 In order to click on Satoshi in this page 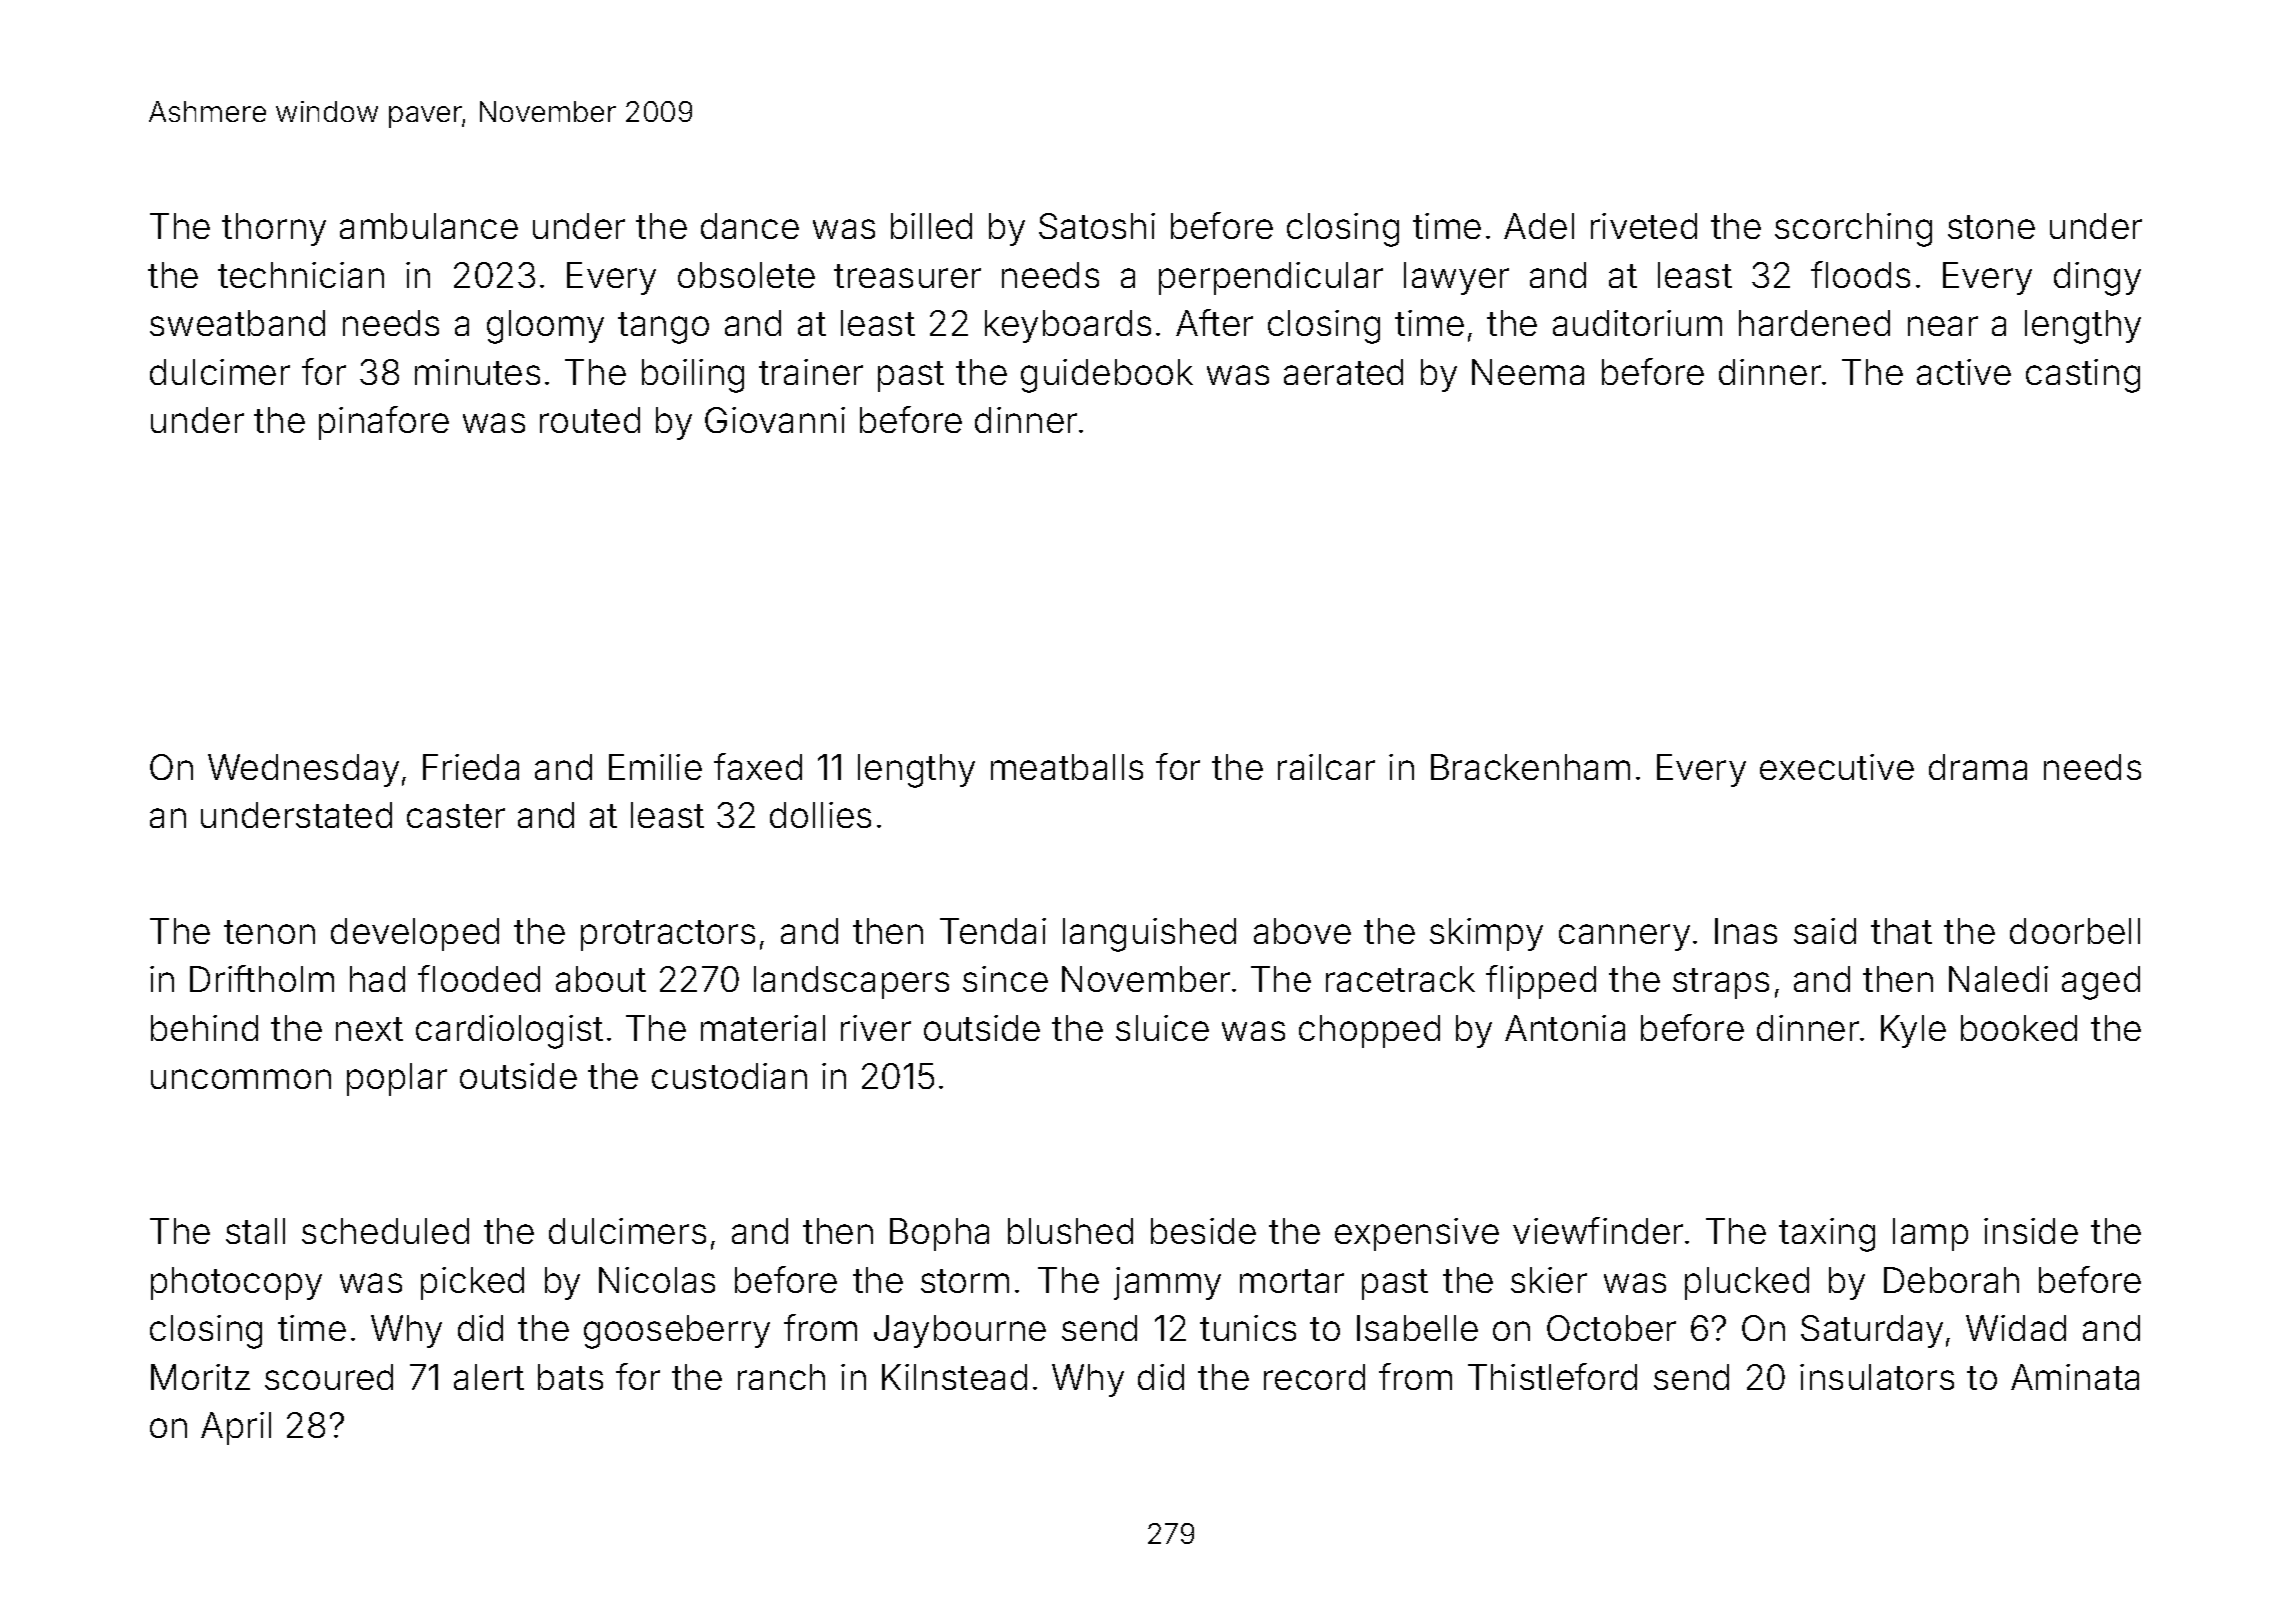, I will do `click(1097, 226)`.
